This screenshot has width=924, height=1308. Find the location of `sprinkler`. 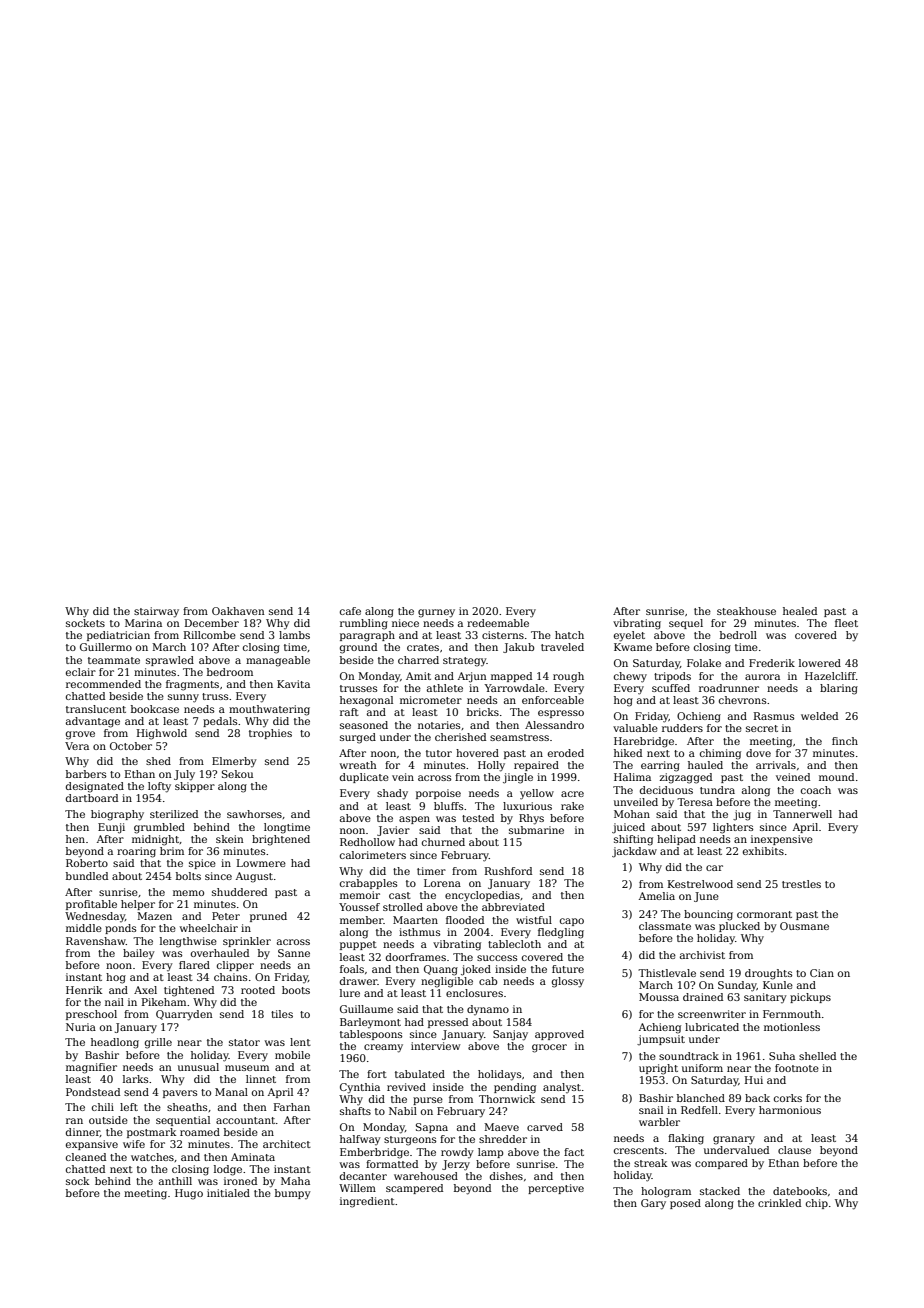

sprinkler is located at coordinates (247, 942).
